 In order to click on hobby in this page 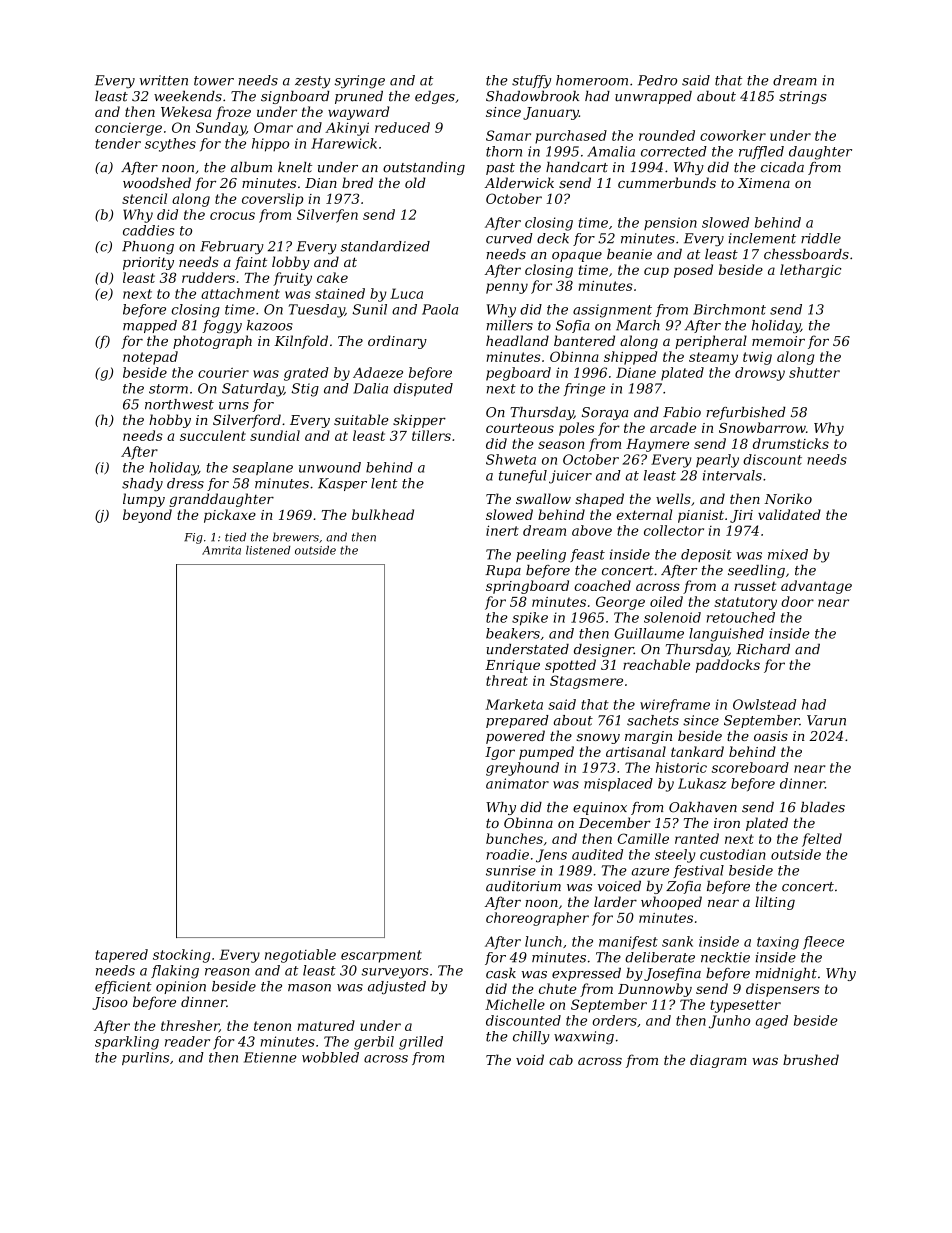, I will do `click(170, 421)`.
